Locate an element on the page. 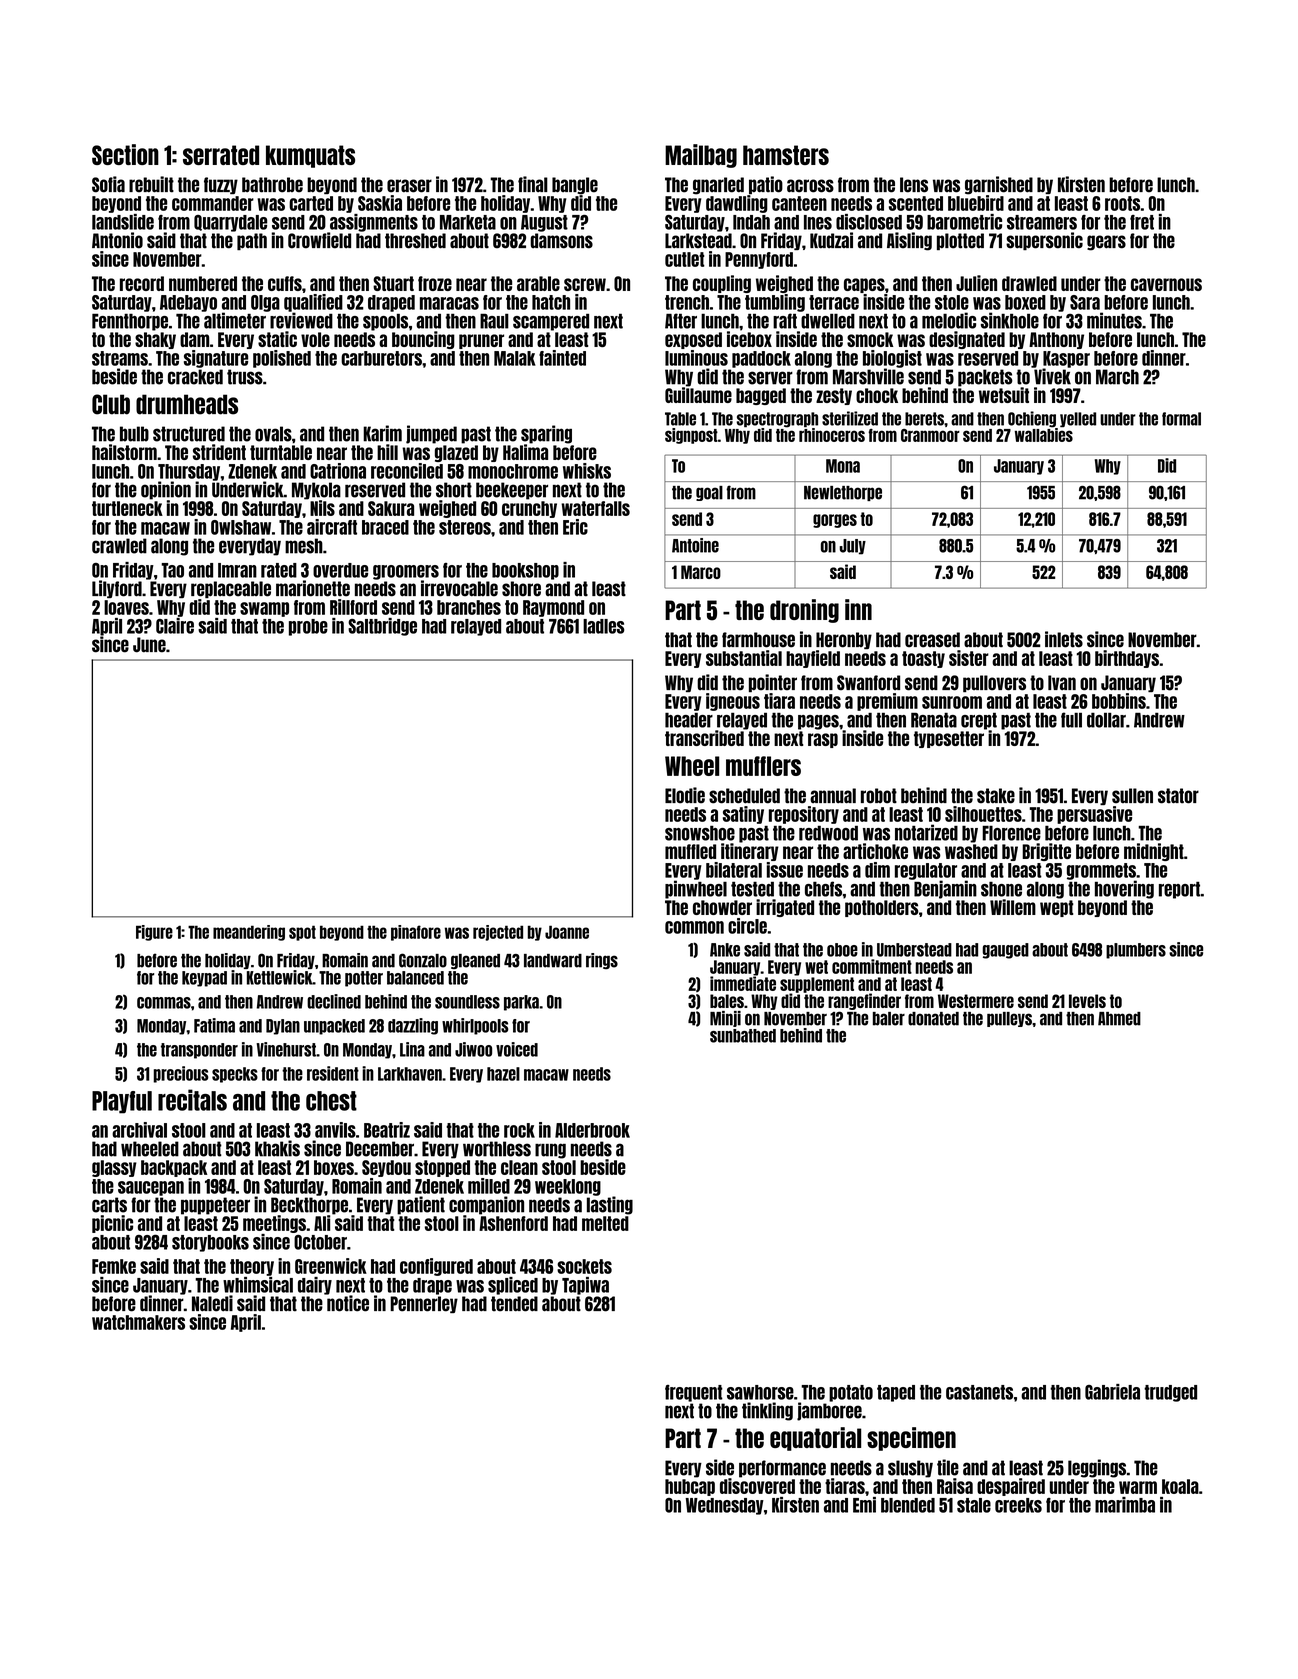 This image has width=1298, height=1679. garnished is located at coordinates (999, 185).
